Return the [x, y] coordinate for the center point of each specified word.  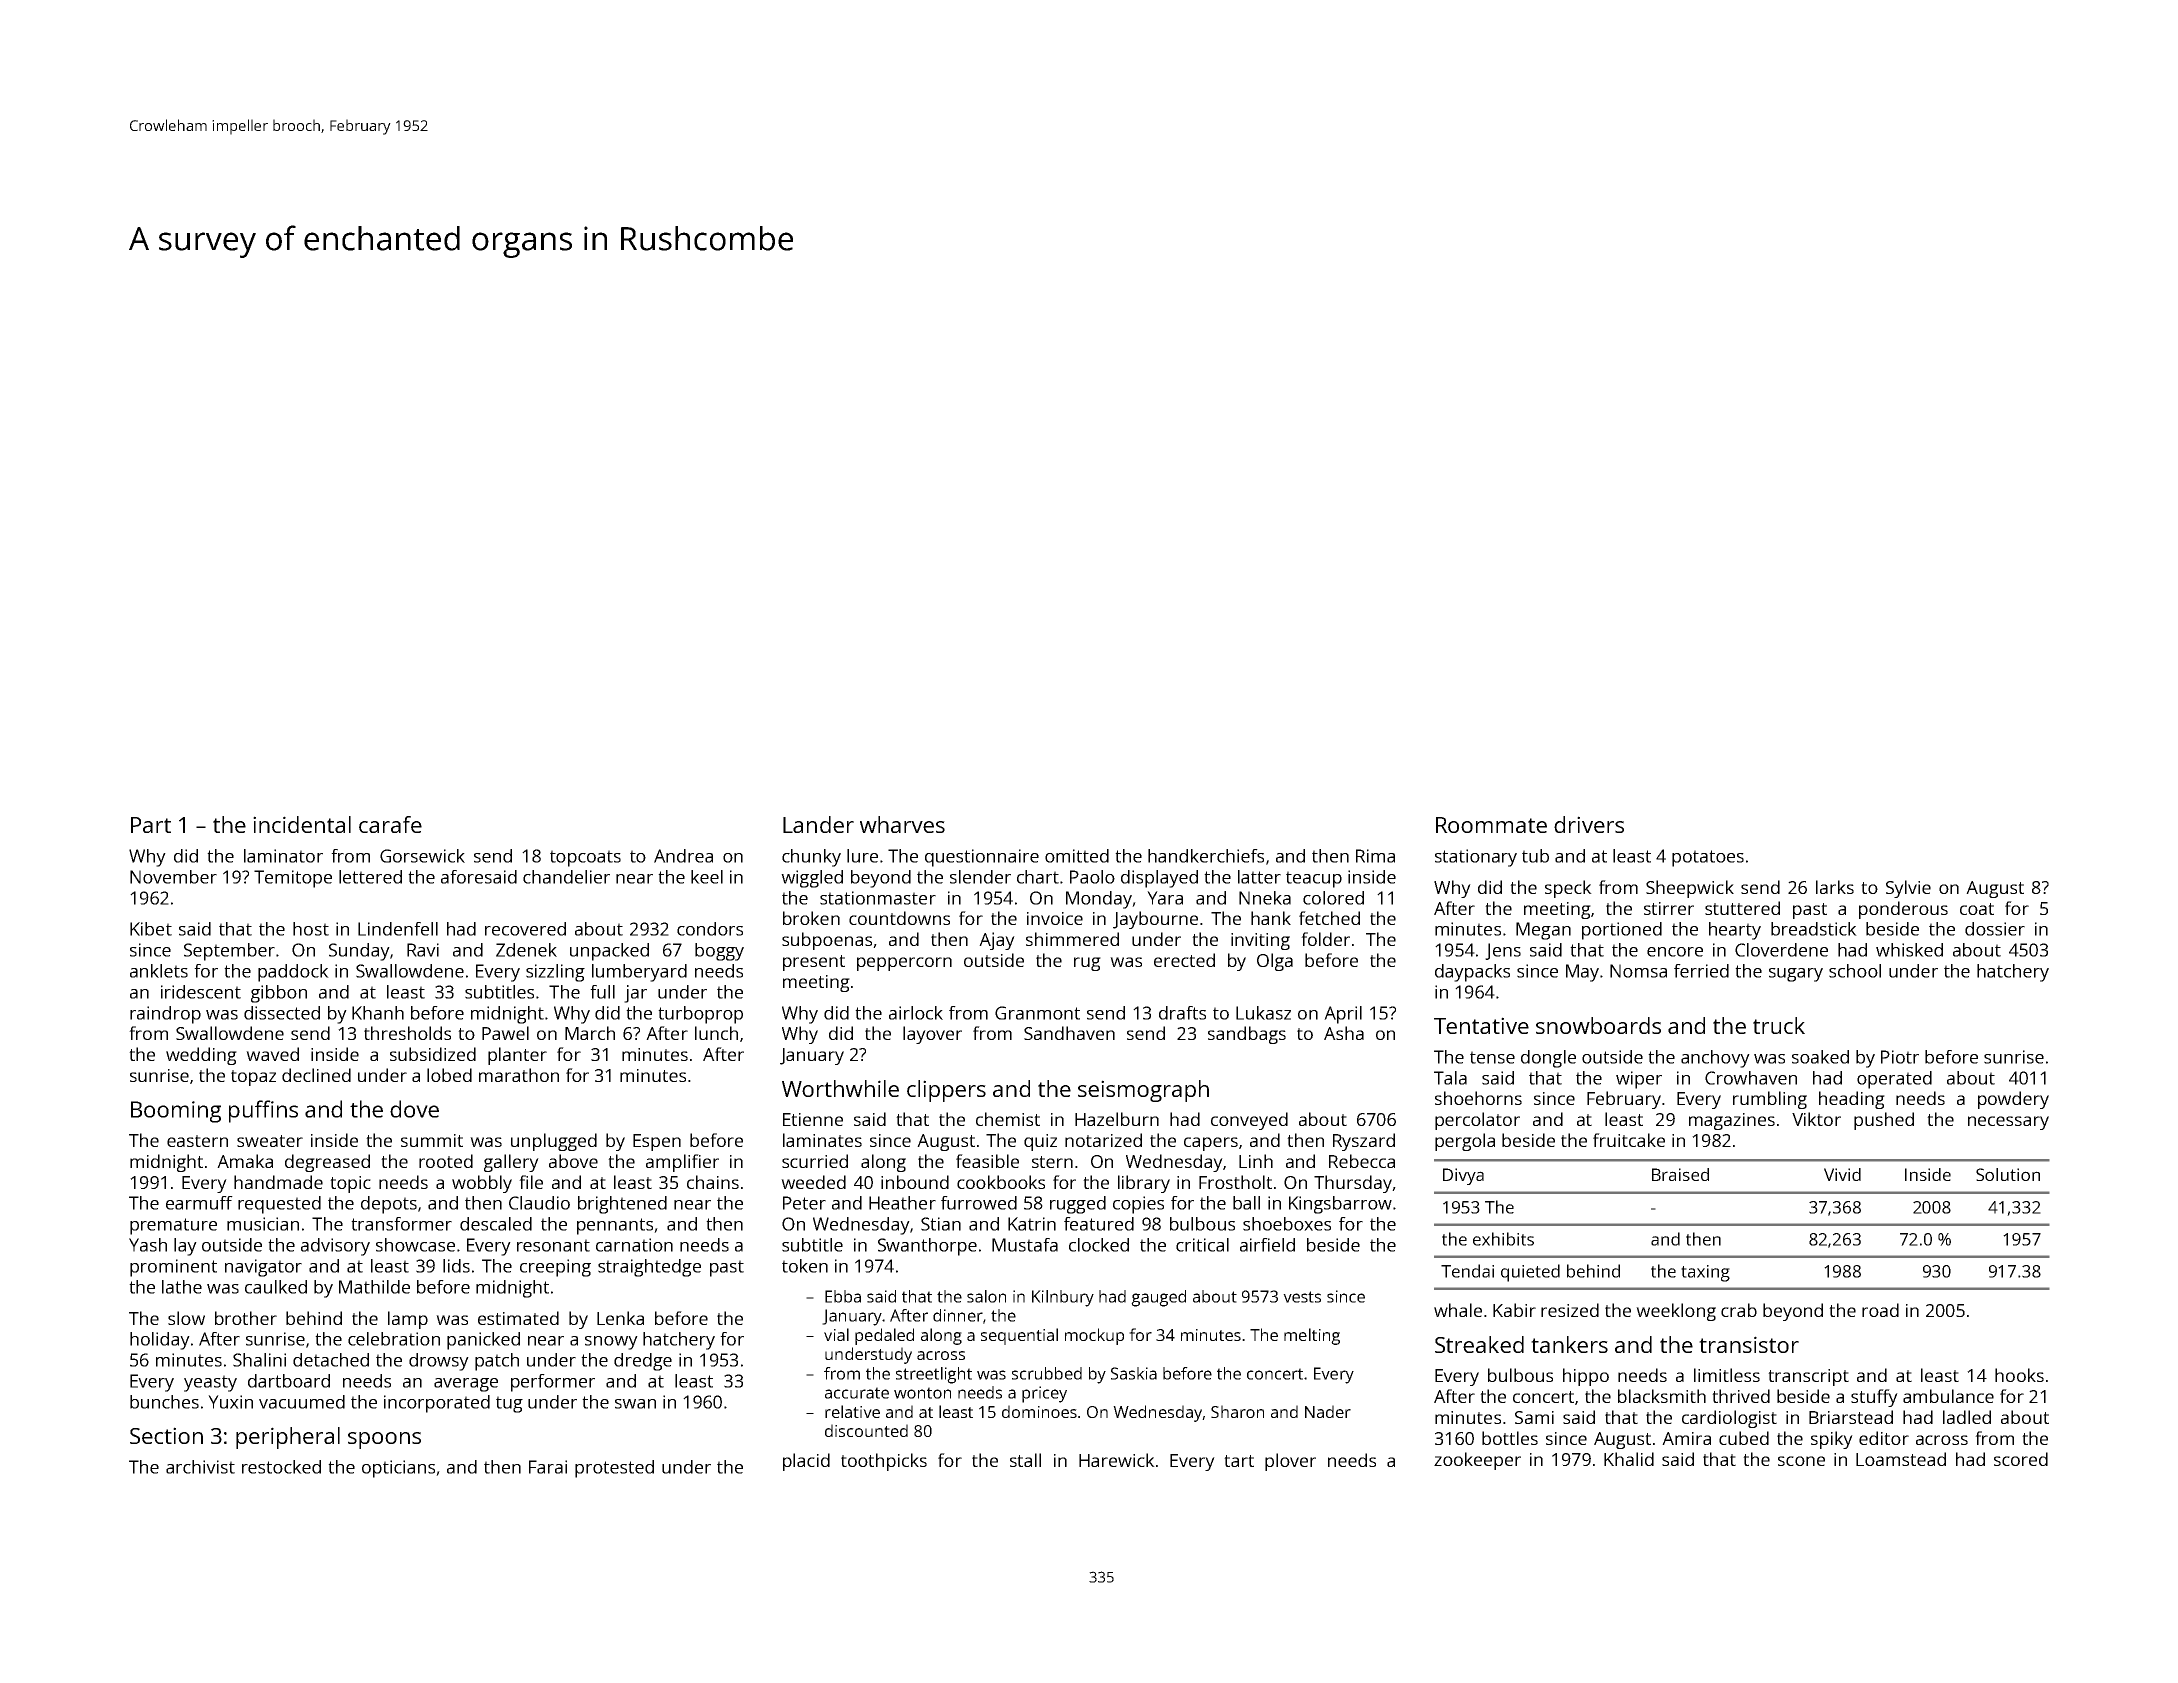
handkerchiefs [1206, 856]
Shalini [259, 1360]
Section [166, 1435]
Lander [818, 824]
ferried [1701, 971]
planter [517, 1056]
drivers [1589, 824]
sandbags [1247, 1035]
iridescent [201, 992]
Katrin [1032, 1224]
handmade [278, 1182]
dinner [958, 1315]
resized [1570, 1310]
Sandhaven [1069, 1033]
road [1880, 1310]
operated [1894, 1080]
